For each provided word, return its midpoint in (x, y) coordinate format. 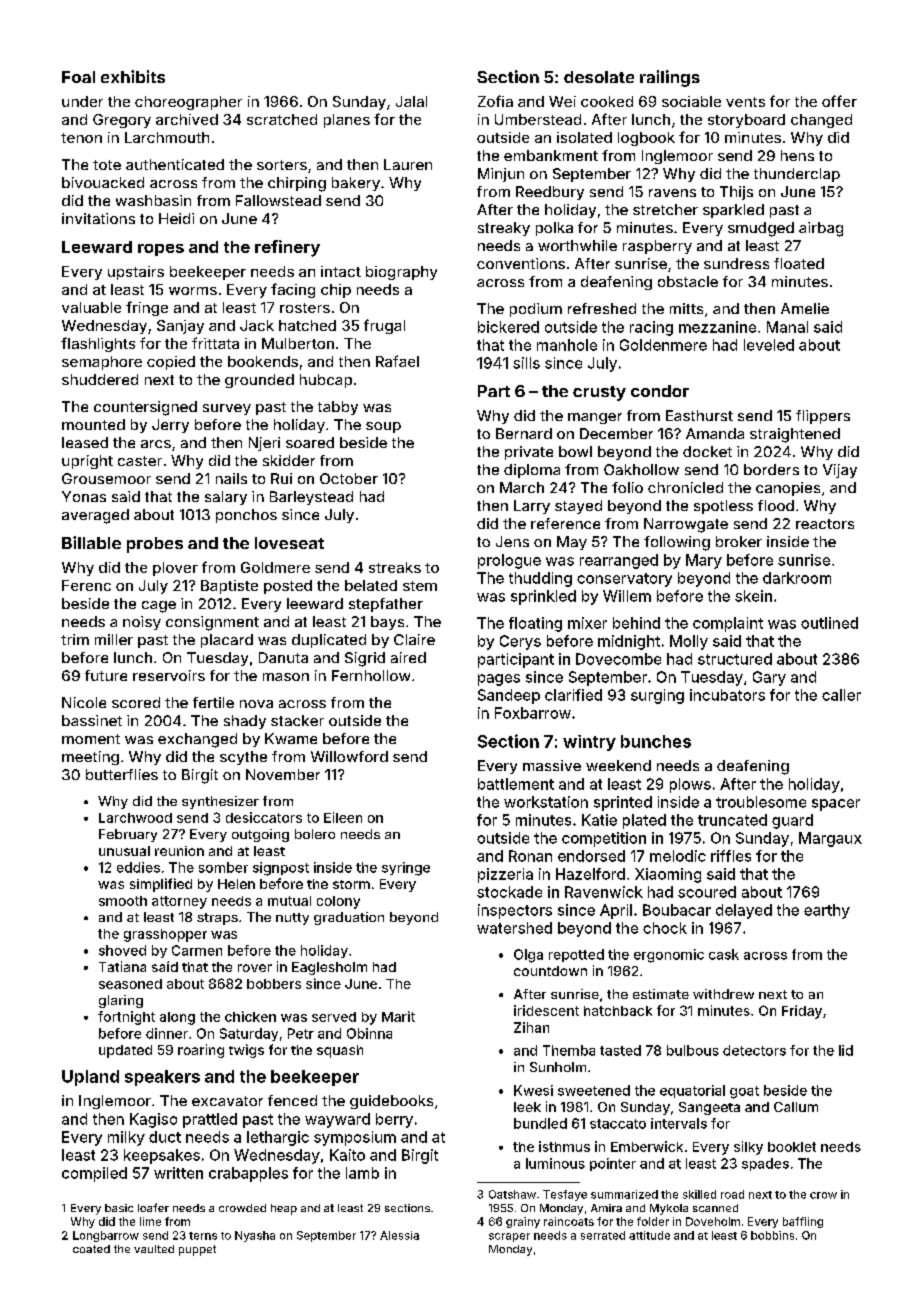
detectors (754, 1050)
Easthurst (699, 415)
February (128, 835)
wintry (589, 743)
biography (401, 273)
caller (841, 695)
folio (627, 487)
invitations (98, 218)
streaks (395, 567)
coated (91, 1249)
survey (227, 409)
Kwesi (533, 1090)
